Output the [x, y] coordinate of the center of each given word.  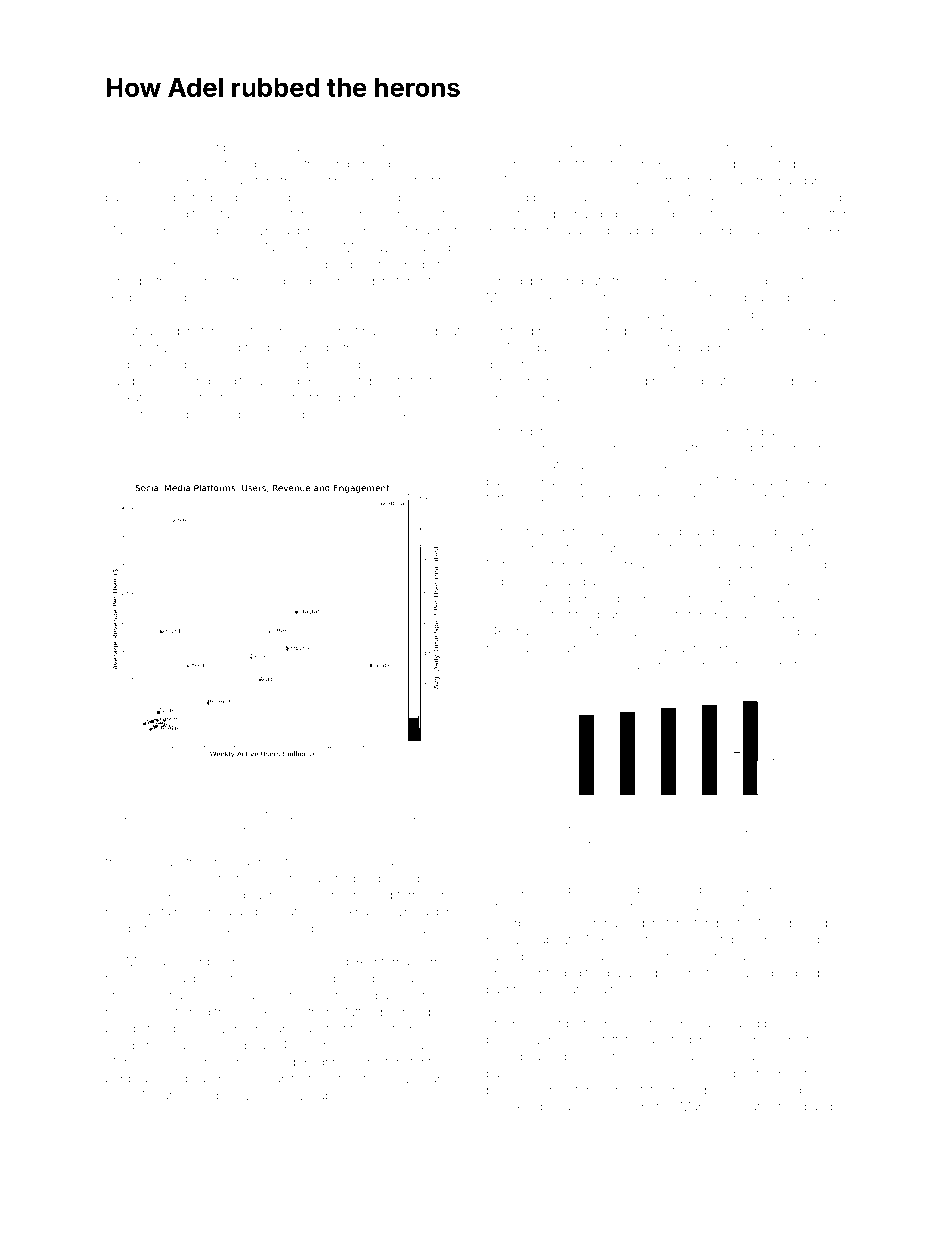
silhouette [814, 464]
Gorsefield [134, 414]
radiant [505, 581]
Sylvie [176, 1063]
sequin [369, 148]
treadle [764, 147]
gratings [125, 832]
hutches [798, 889]
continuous [339, 995]
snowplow [221, 148]
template [510, 890]
